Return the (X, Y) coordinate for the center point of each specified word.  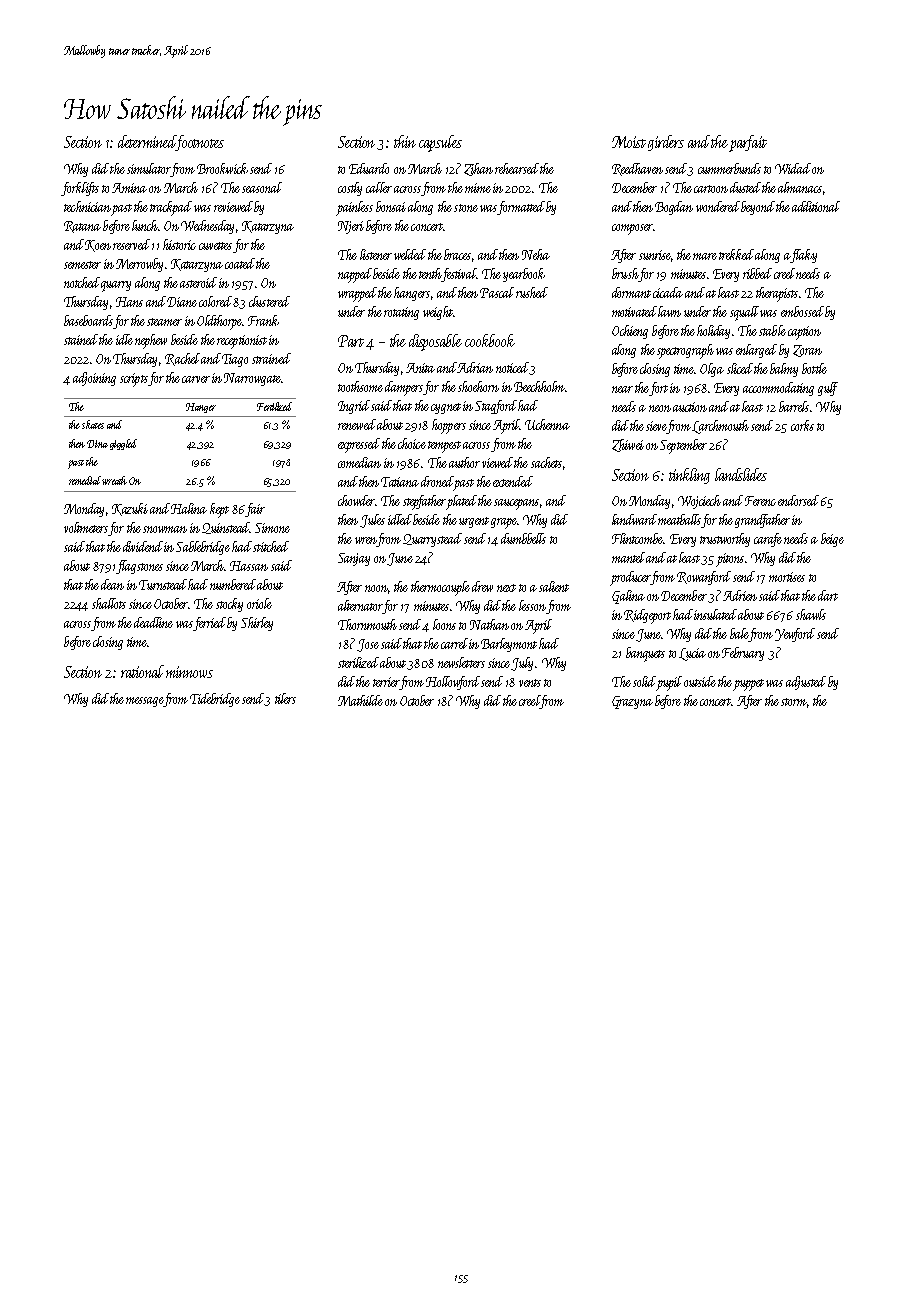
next (506, 588)
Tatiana (400, 482)
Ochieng (630, 332)
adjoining (94, 379)
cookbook (490, 340)
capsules (440, 143)
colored (215, 301)
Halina (189, 508)
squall (744, 313)
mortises (787, 577)
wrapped (357, 294)
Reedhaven (637, 169)
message (145, 702)
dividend (143, 546)
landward (634, 519)
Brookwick (222, 168)
